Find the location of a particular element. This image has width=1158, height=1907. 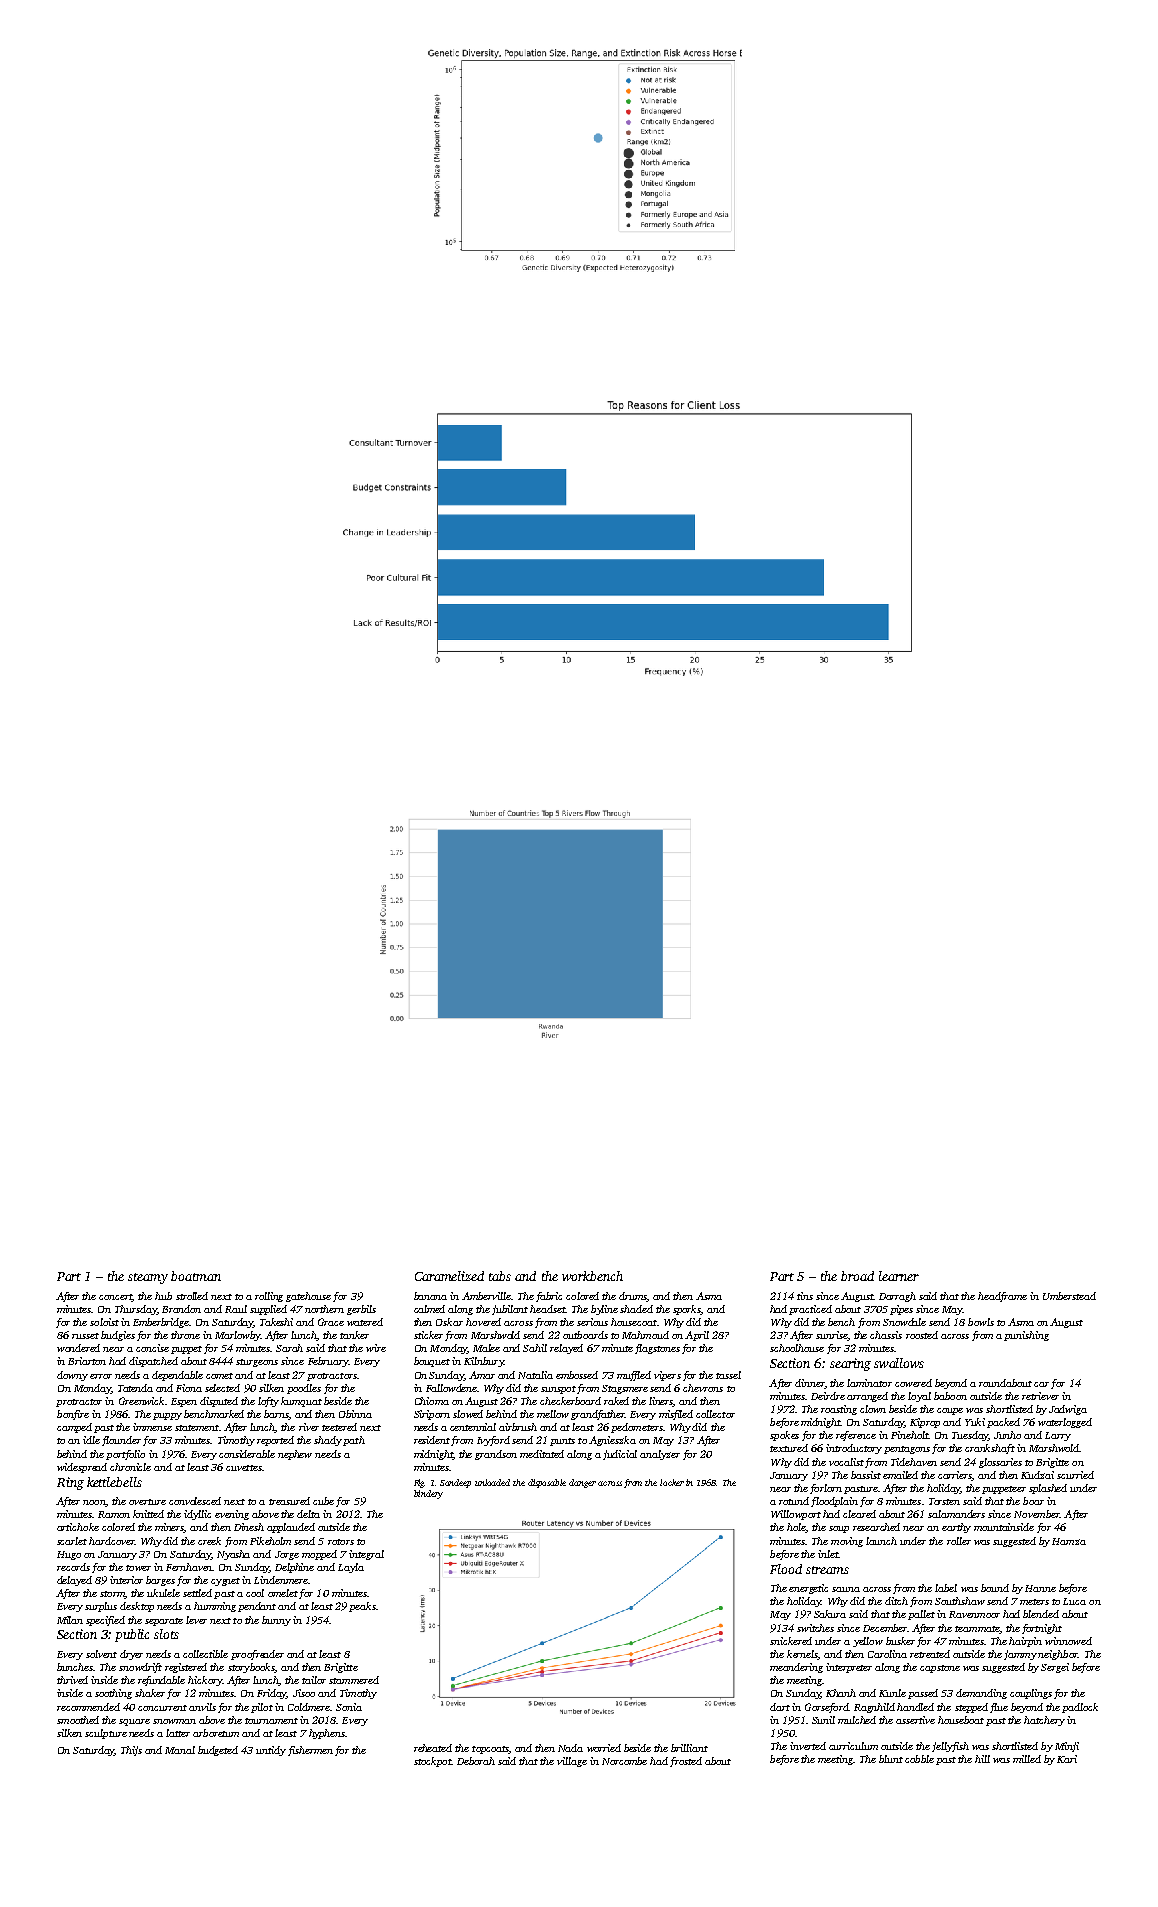

Torsten is located at coordinates (944, 1501).
